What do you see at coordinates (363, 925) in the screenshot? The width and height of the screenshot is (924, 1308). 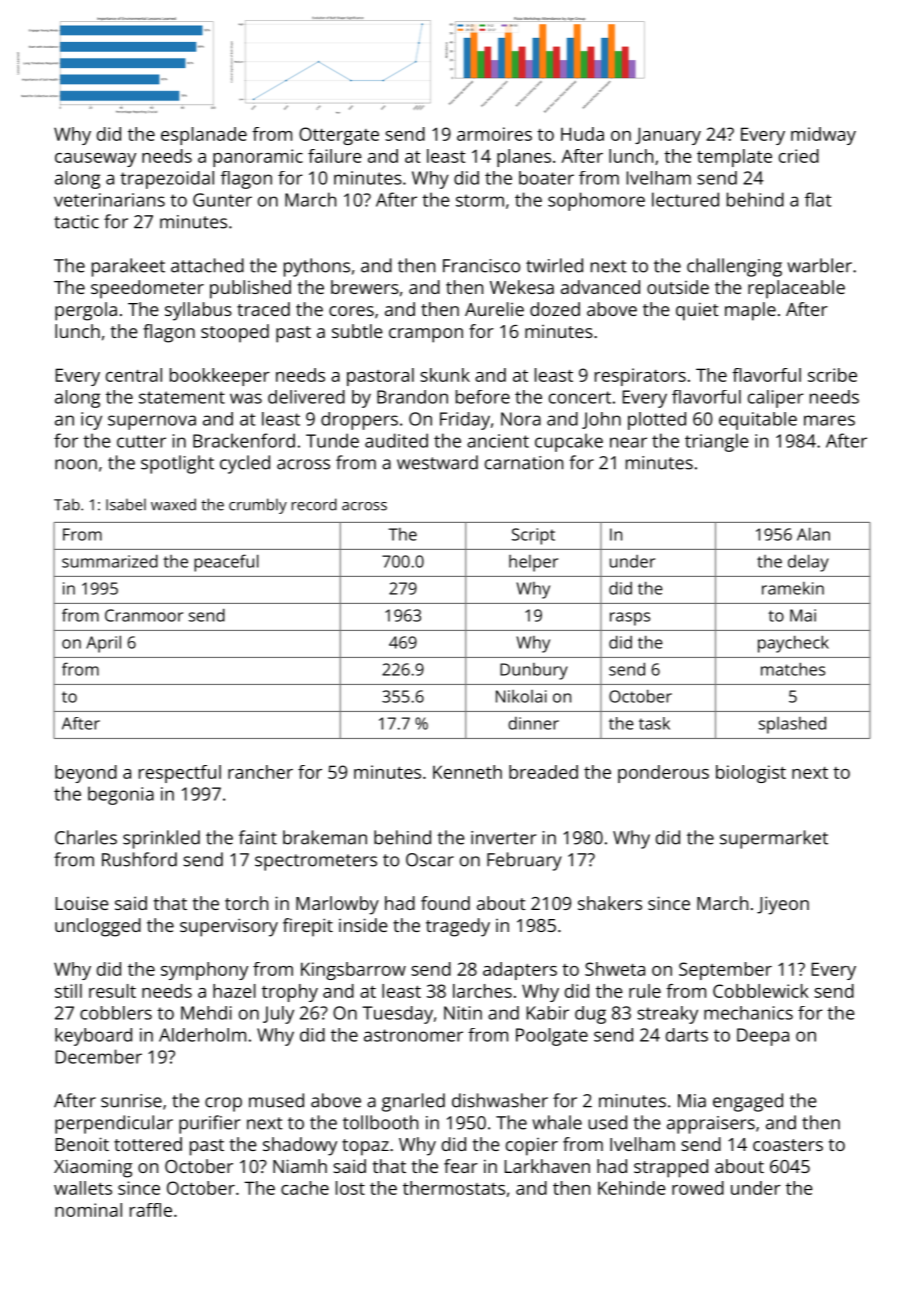 I see `inside` at bounding box center [363, 925].
